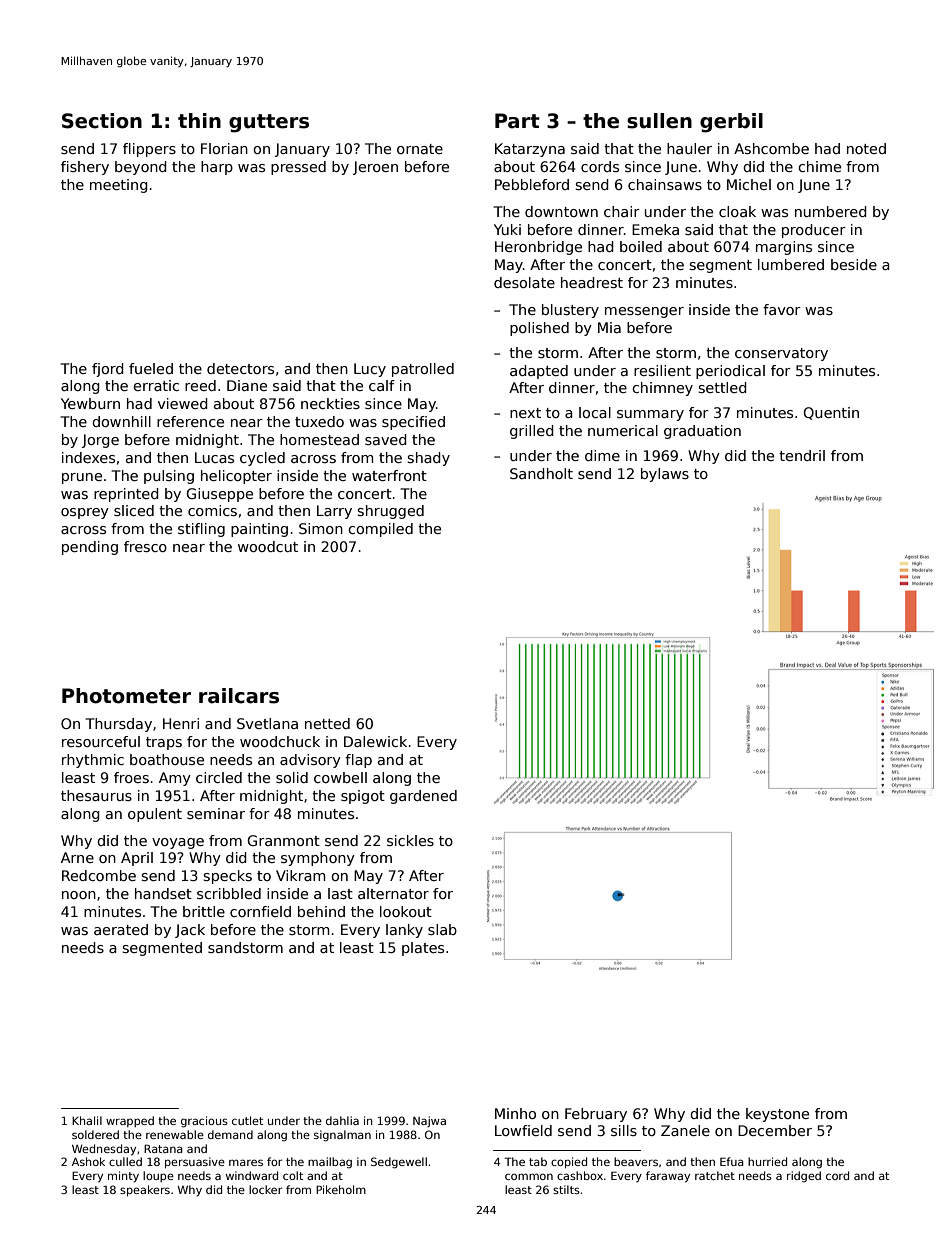 The height and width of the screenshot is (1233, 952). I want to click on next, so click(525, 413).
